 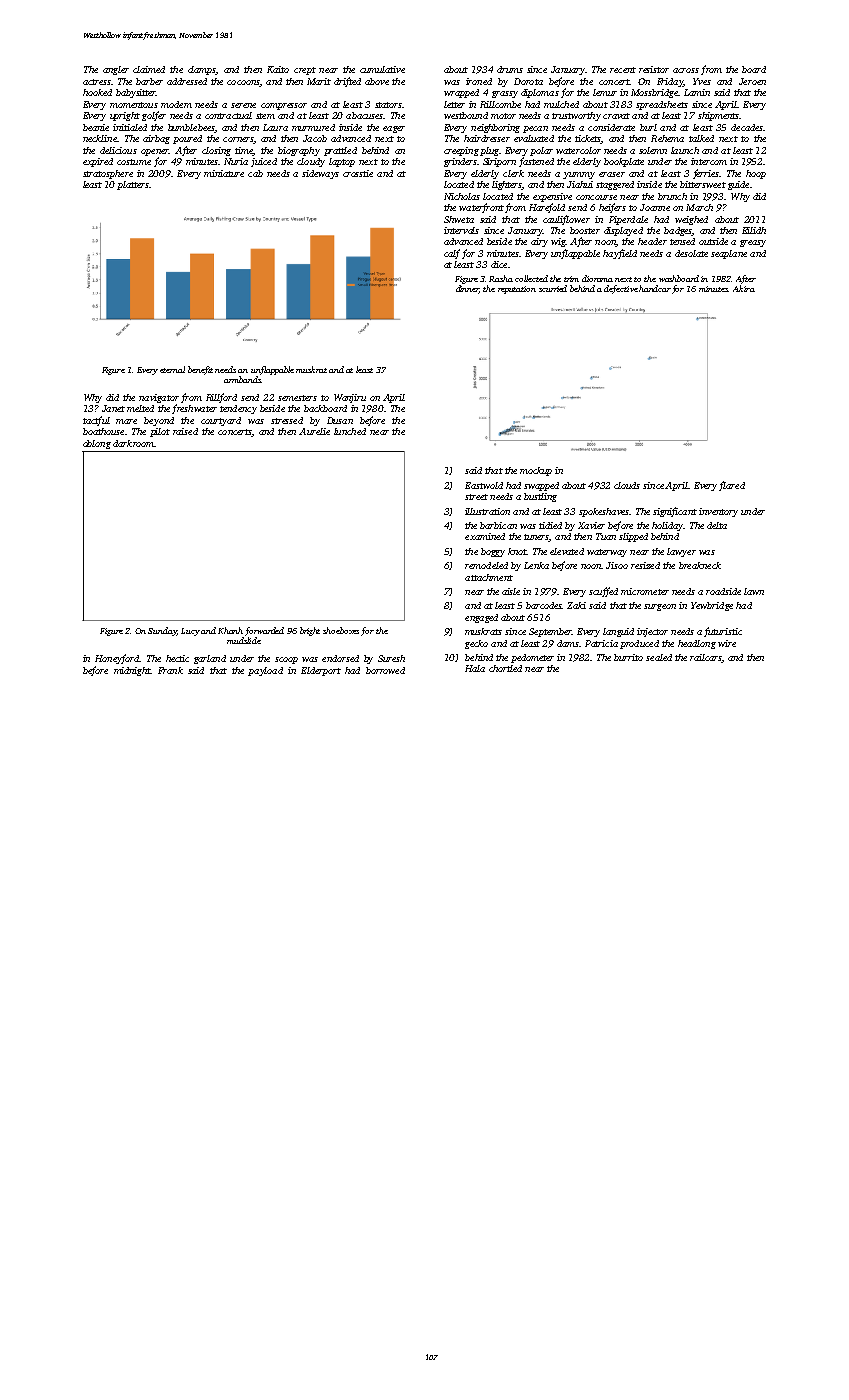 What do you see at coordinates (510, 69) in the document?
I see `drums` at bounding box center [510, 69].
